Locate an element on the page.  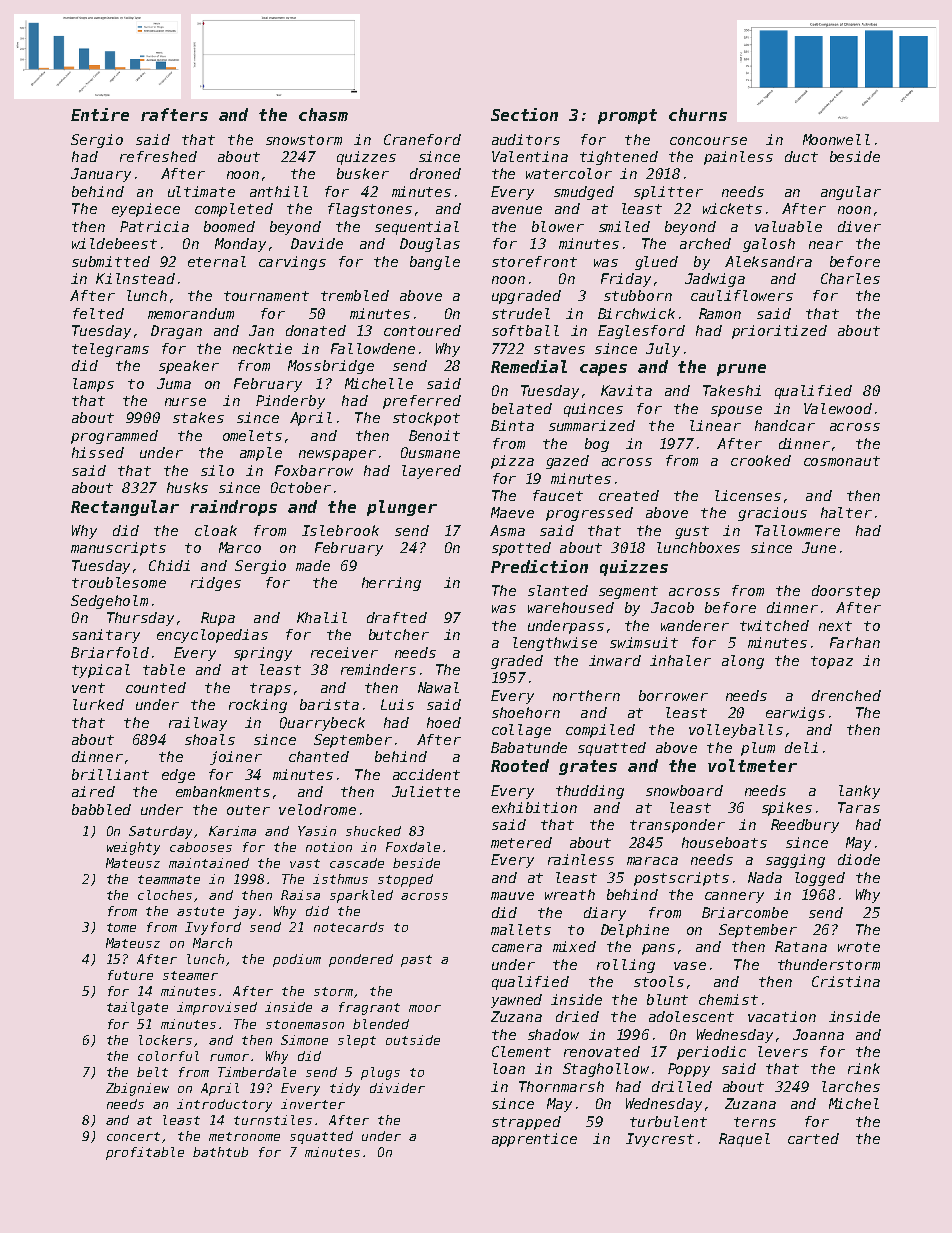
Foxbarrow is located at coordinates (314, 470).
